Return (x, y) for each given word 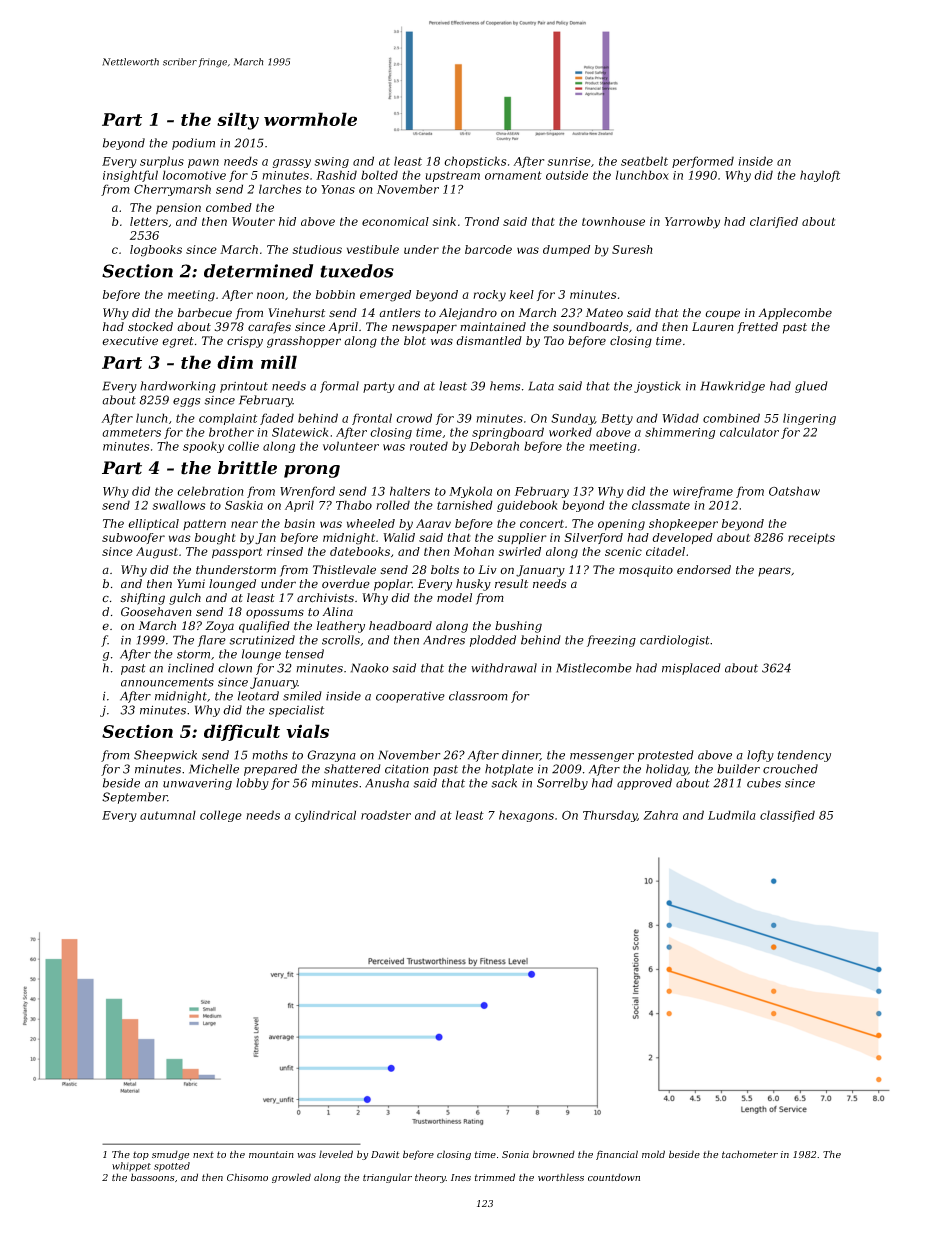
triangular (387, 1178)
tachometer (750, 1154)
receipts (811, 538)
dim (235, 362)
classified (787, 816)
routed (429, 446)
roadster (386, 815)
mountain (271, 1154)
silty (238, 121)
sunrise (569, 161)
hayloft (820, 176)
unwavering (197, 784)
